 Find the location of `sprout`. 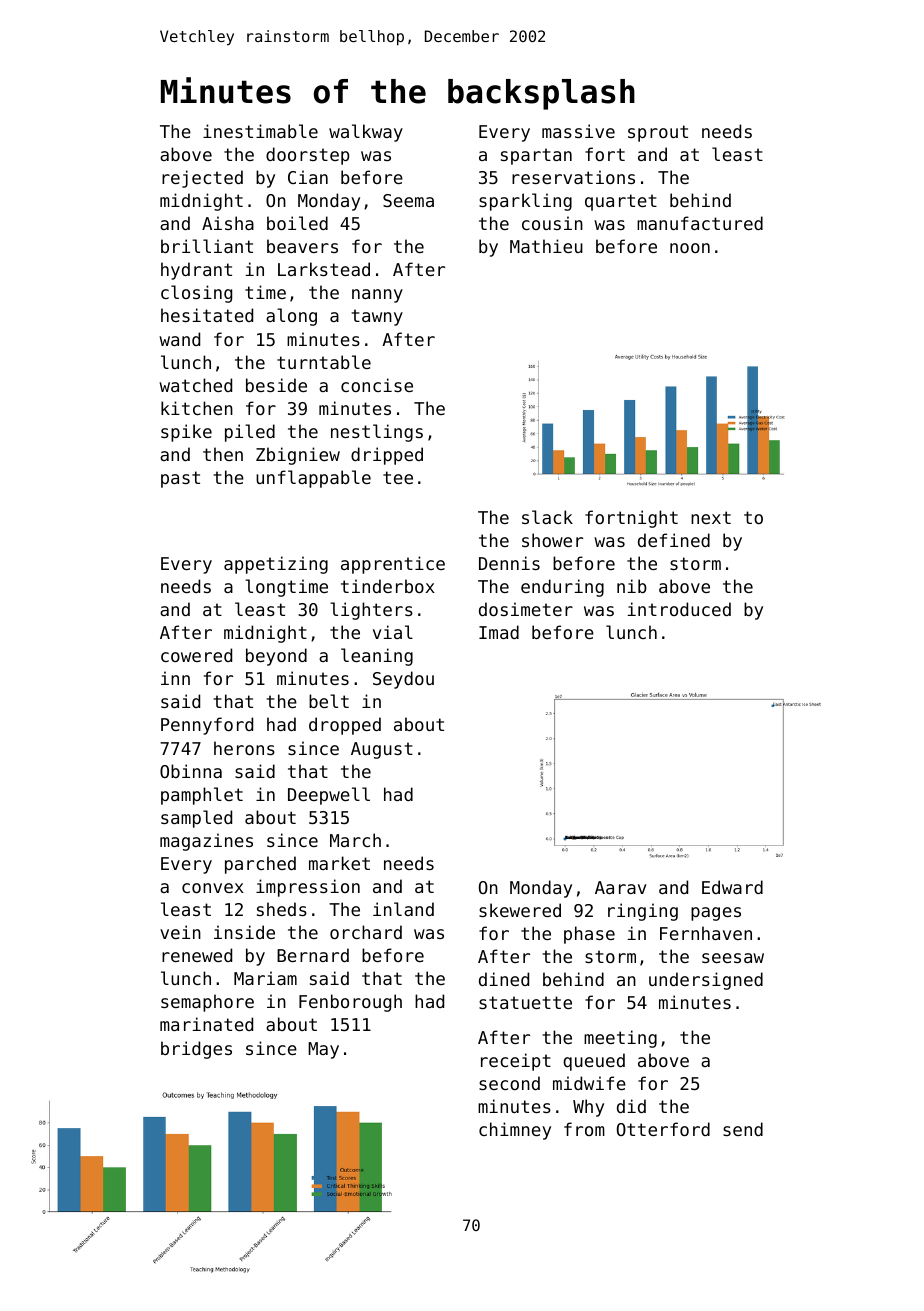

sprout is located at coordinates (658, 133).
